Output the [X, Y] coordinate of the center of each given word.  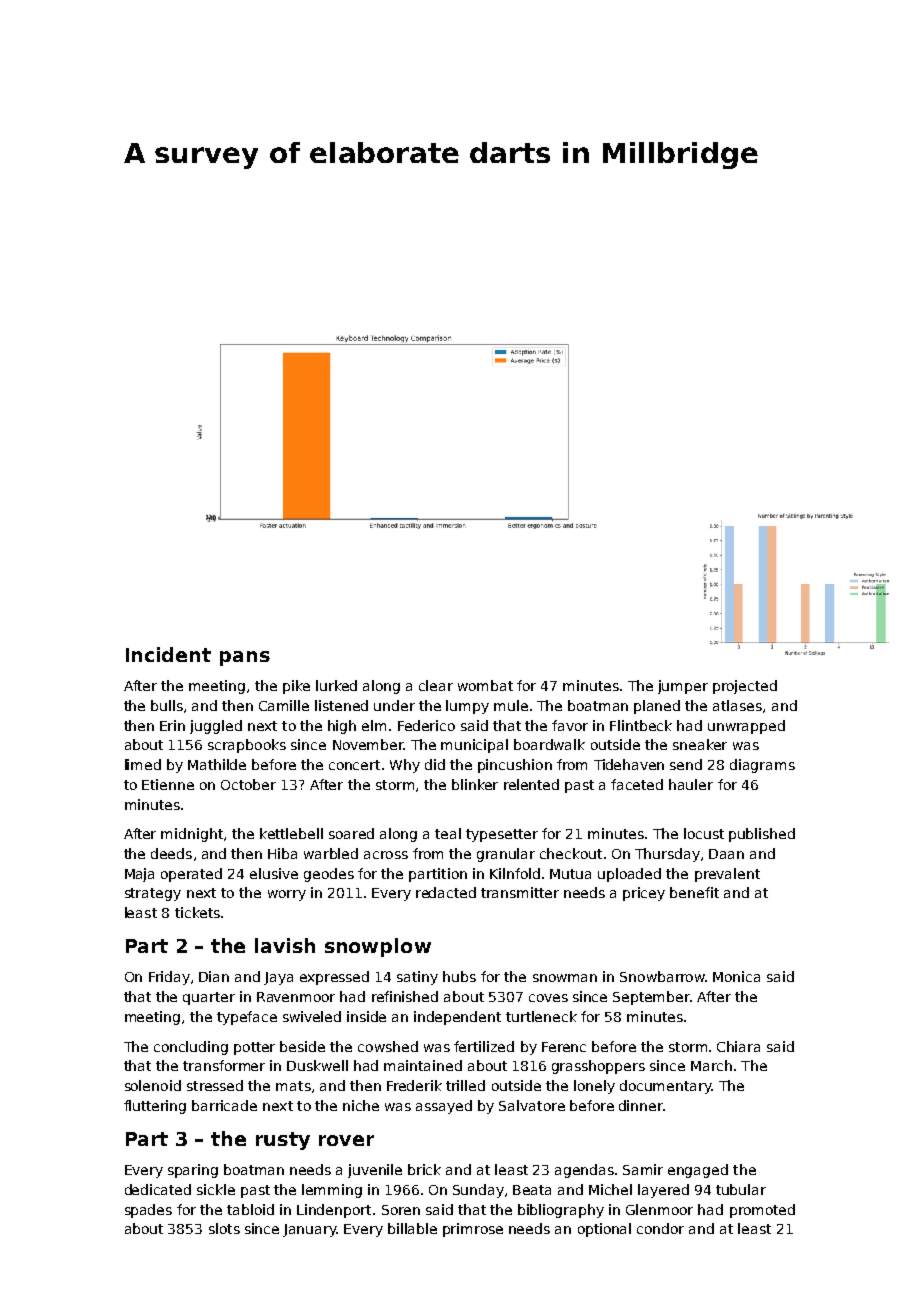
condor [660, 1228]
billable [412, 1228]
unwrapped [746, 727]
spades [148, 1211]
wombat [485, 685]
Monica [736, 976]
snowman [565, 978]
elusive [274, 873]
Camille [284, 705]
